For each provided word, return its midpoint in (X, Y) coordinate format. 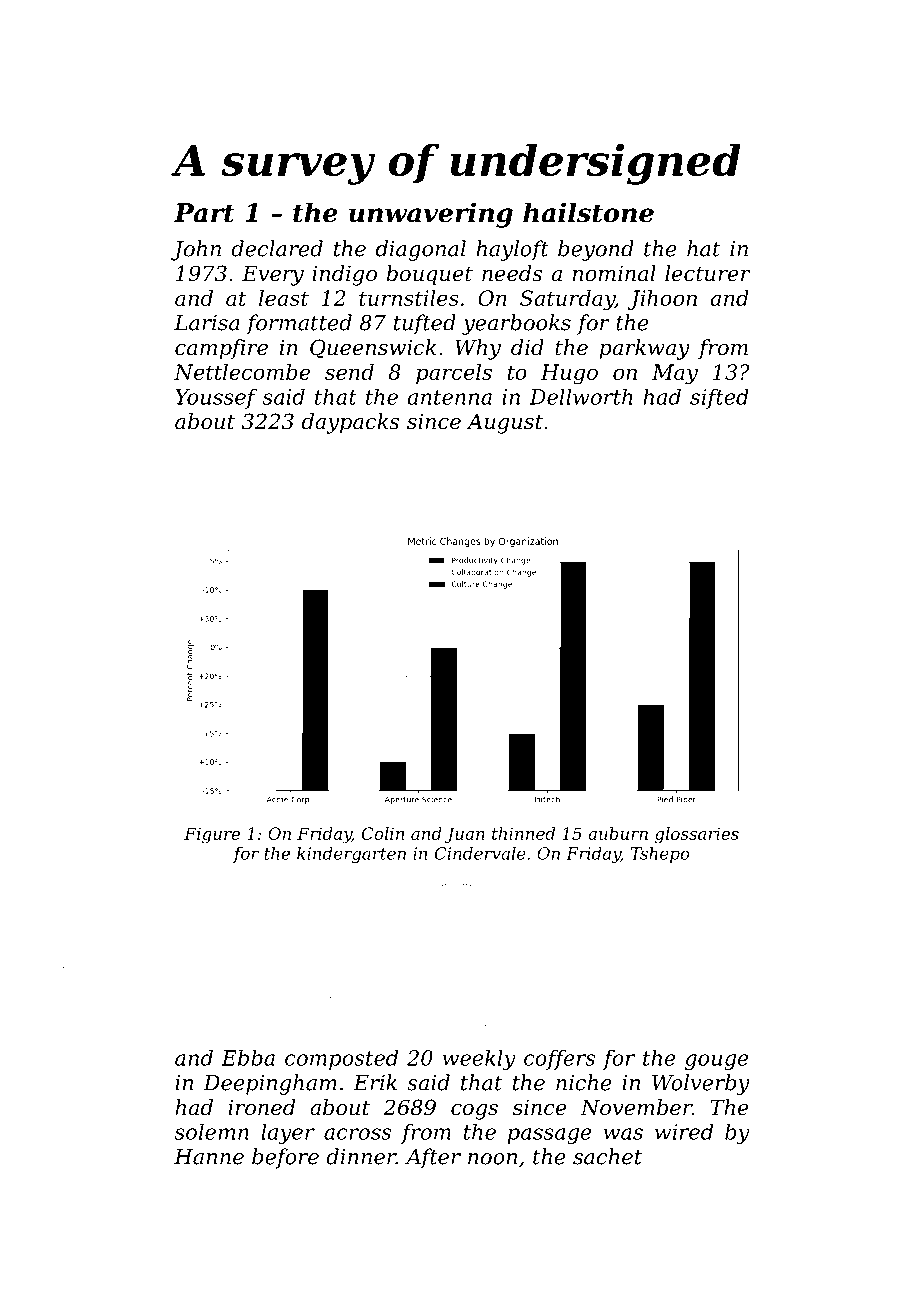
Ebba (248, 1057)
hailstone (588, 212)
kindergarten (351, 855)
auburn (618, 833)
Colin (383, 833)
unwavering (431, 215)
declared (277, 248)
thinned (523, 833)
